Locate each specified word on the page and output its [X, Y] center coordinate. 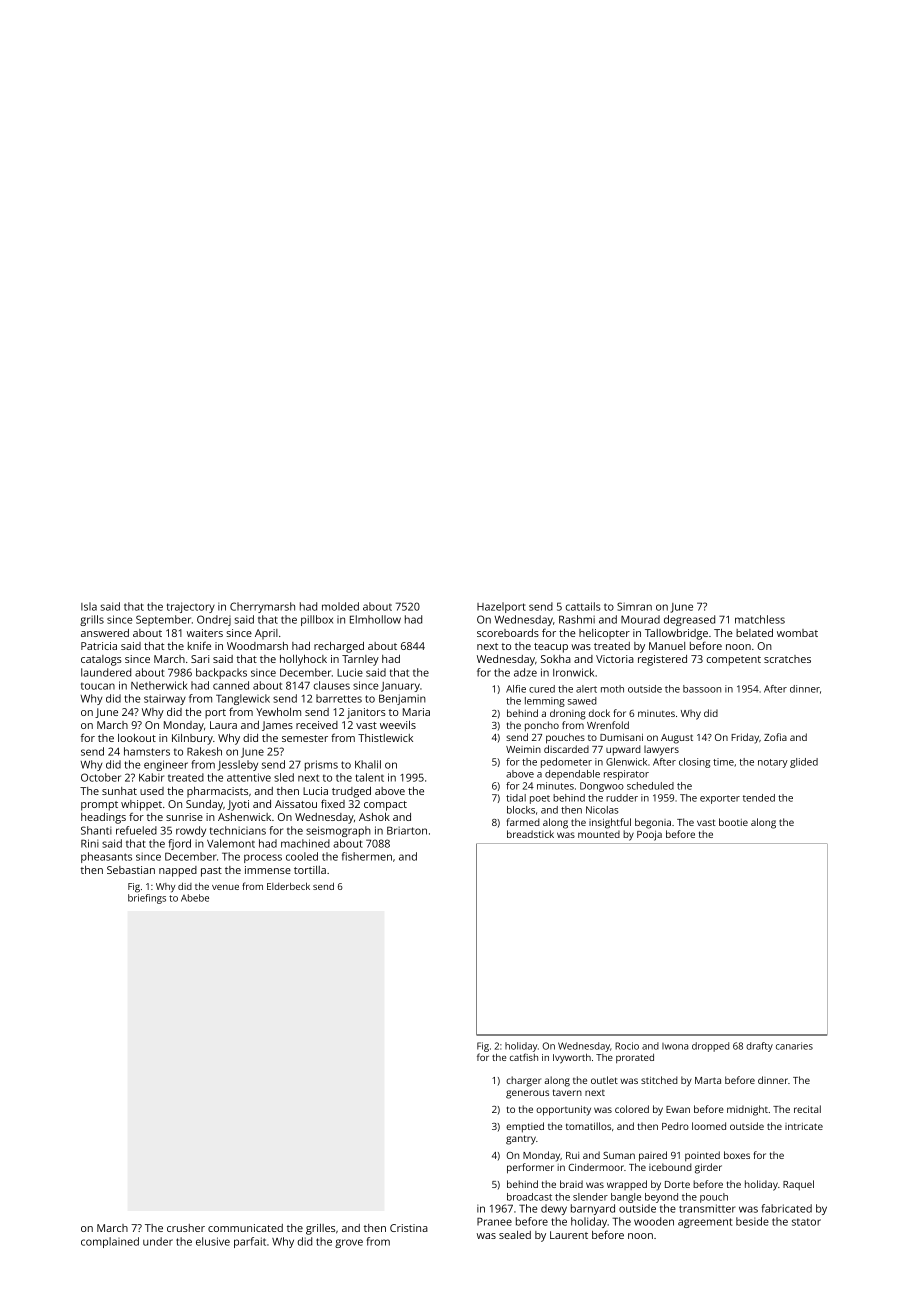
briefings [147, 899]
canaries [794, 1046]
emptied [525, 1127]
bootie [733, 822]
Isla [89, 606]
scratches [787, 659]
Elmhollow [375, 619]
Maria [416, 712]
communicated [245, 1228]
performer [530, 1168]
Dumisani [621, 737]
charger [523, 1081]
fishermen [367, 856]
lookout [137, 738]
